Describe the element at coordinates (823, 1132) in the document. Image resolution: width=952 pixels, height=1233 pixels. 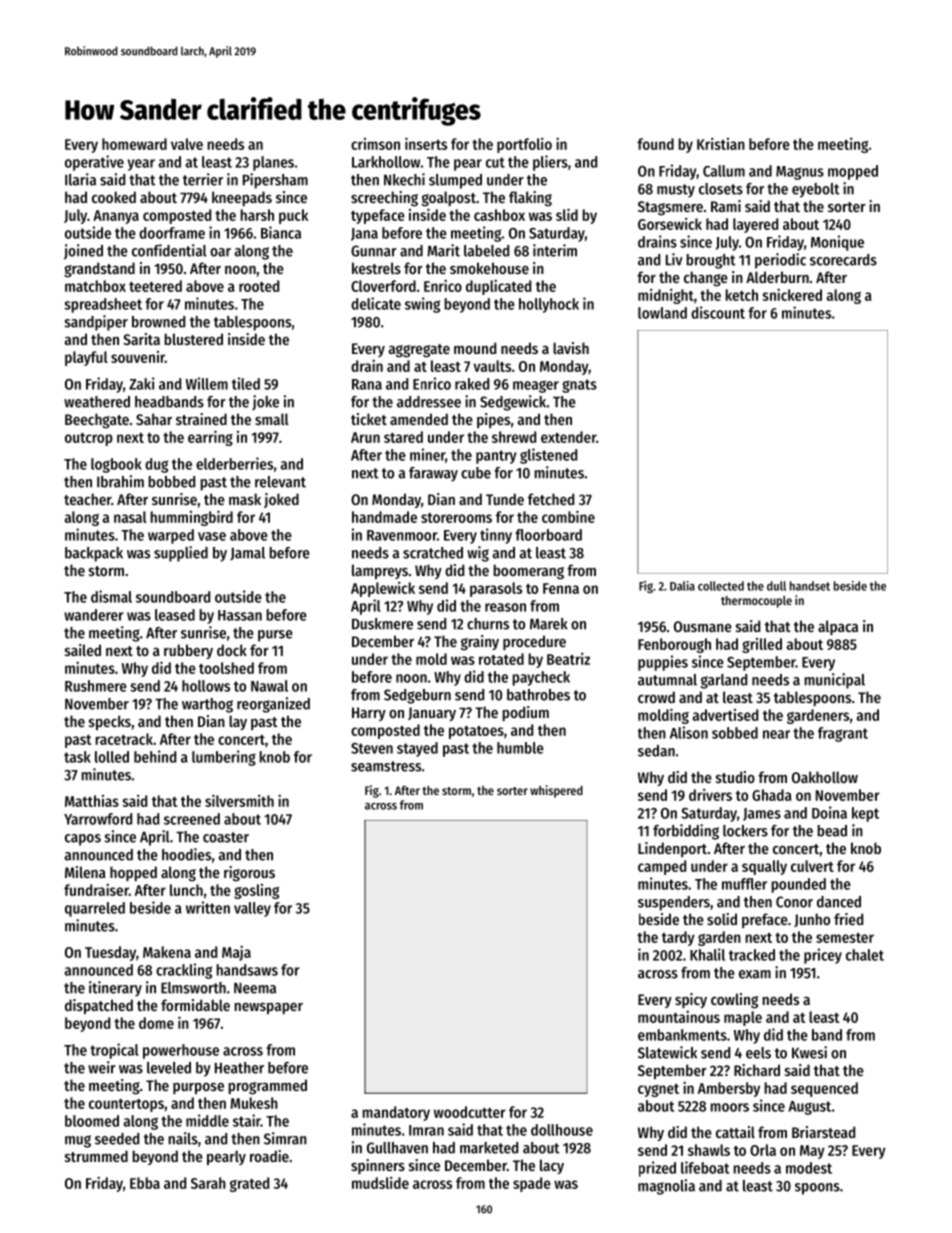
I see `Briarstead` at that location.
